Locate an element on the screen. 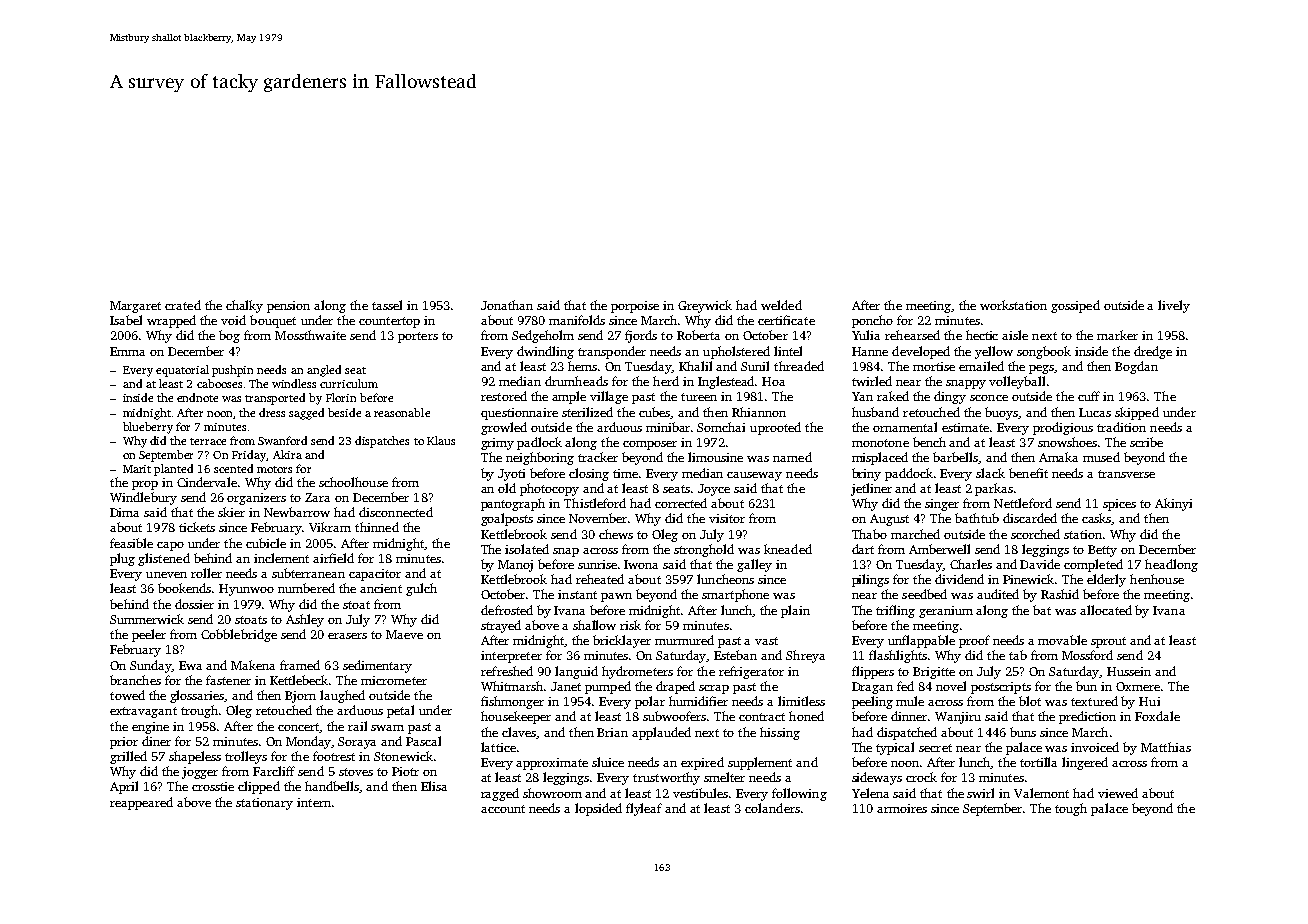 This screenshot has height=924, width=1308. Amberwell is located at coordinates (939, 549).
